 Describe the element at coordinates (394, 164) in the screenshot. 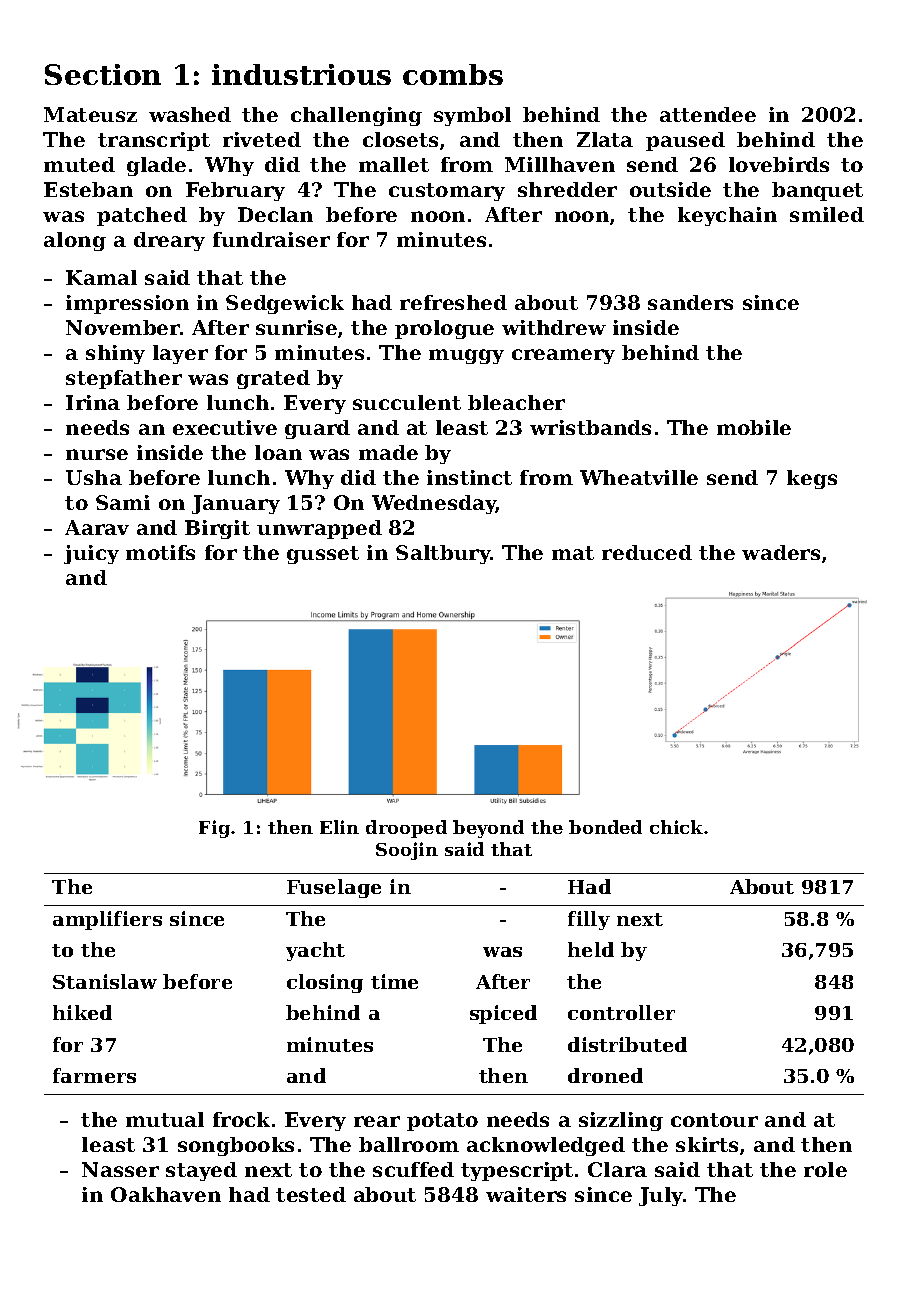

I see `mallet` at that location.
